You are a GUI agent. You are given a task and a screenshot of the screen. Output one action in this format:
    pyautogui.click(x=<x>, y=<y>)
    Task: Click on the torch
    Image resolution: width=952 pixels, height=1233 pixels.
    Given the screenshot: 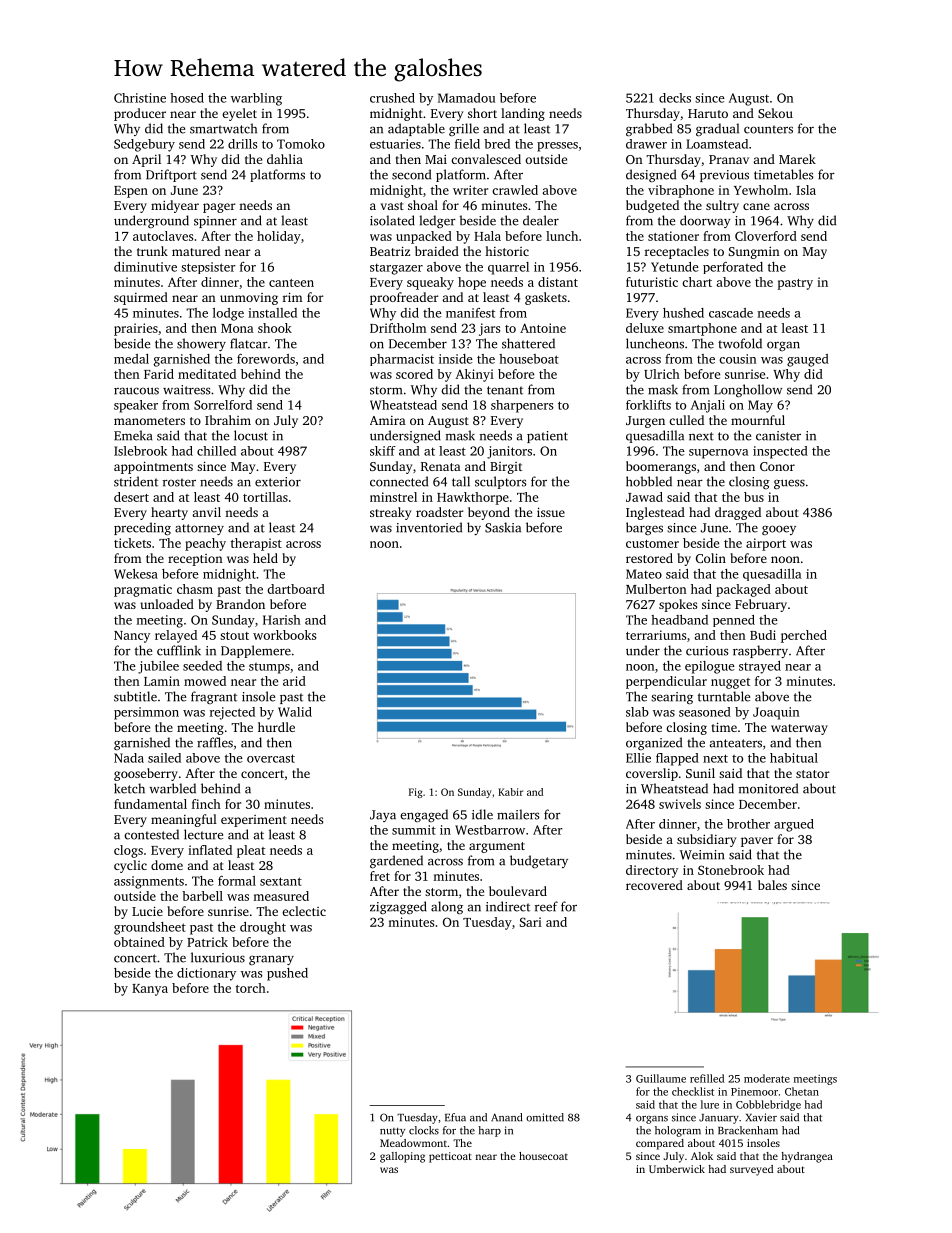 What is the action you would take?
    pyautogui.click(x=251, y=988)
